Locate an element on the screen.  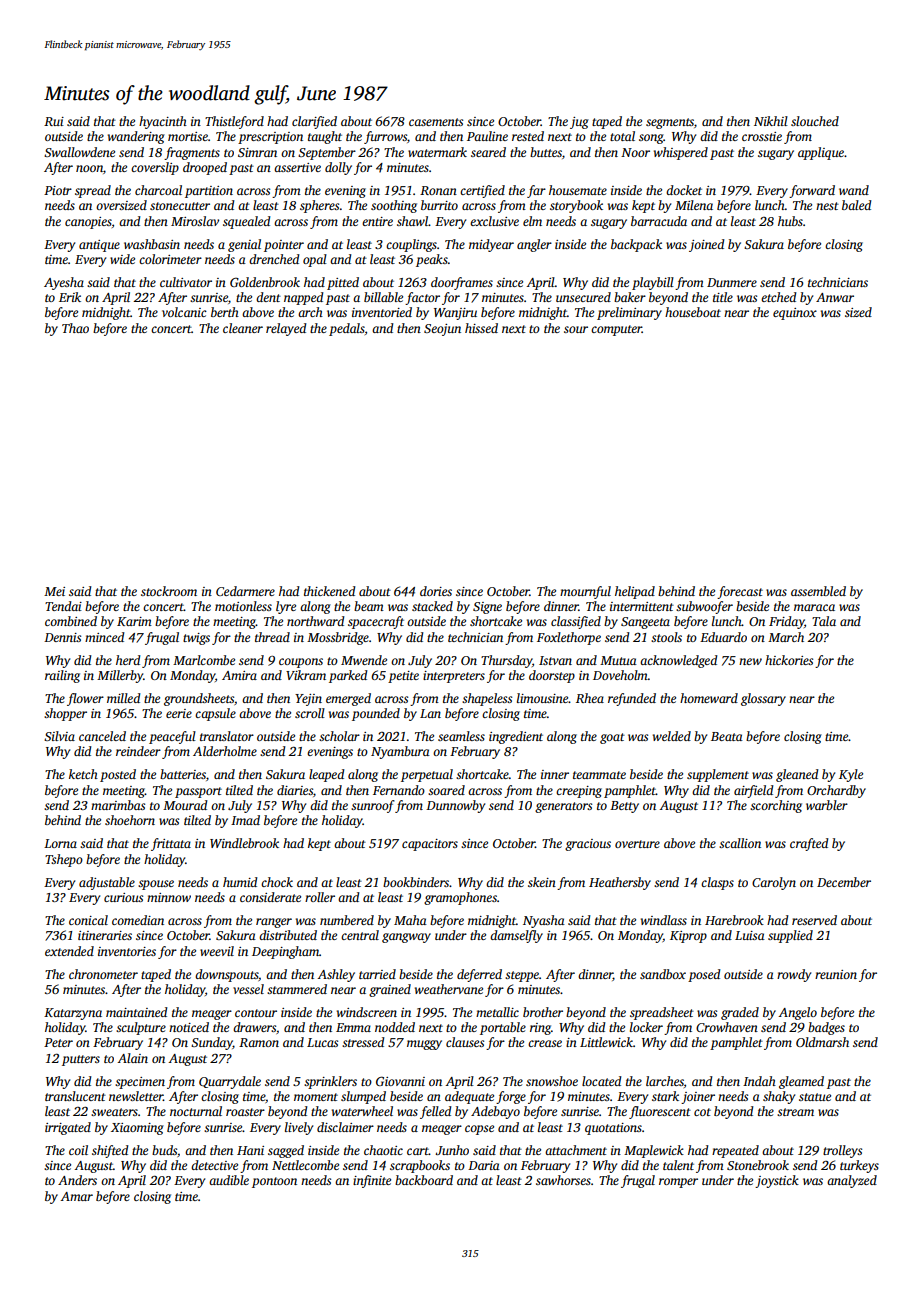
warbler is located at coordinates (827, 805).
